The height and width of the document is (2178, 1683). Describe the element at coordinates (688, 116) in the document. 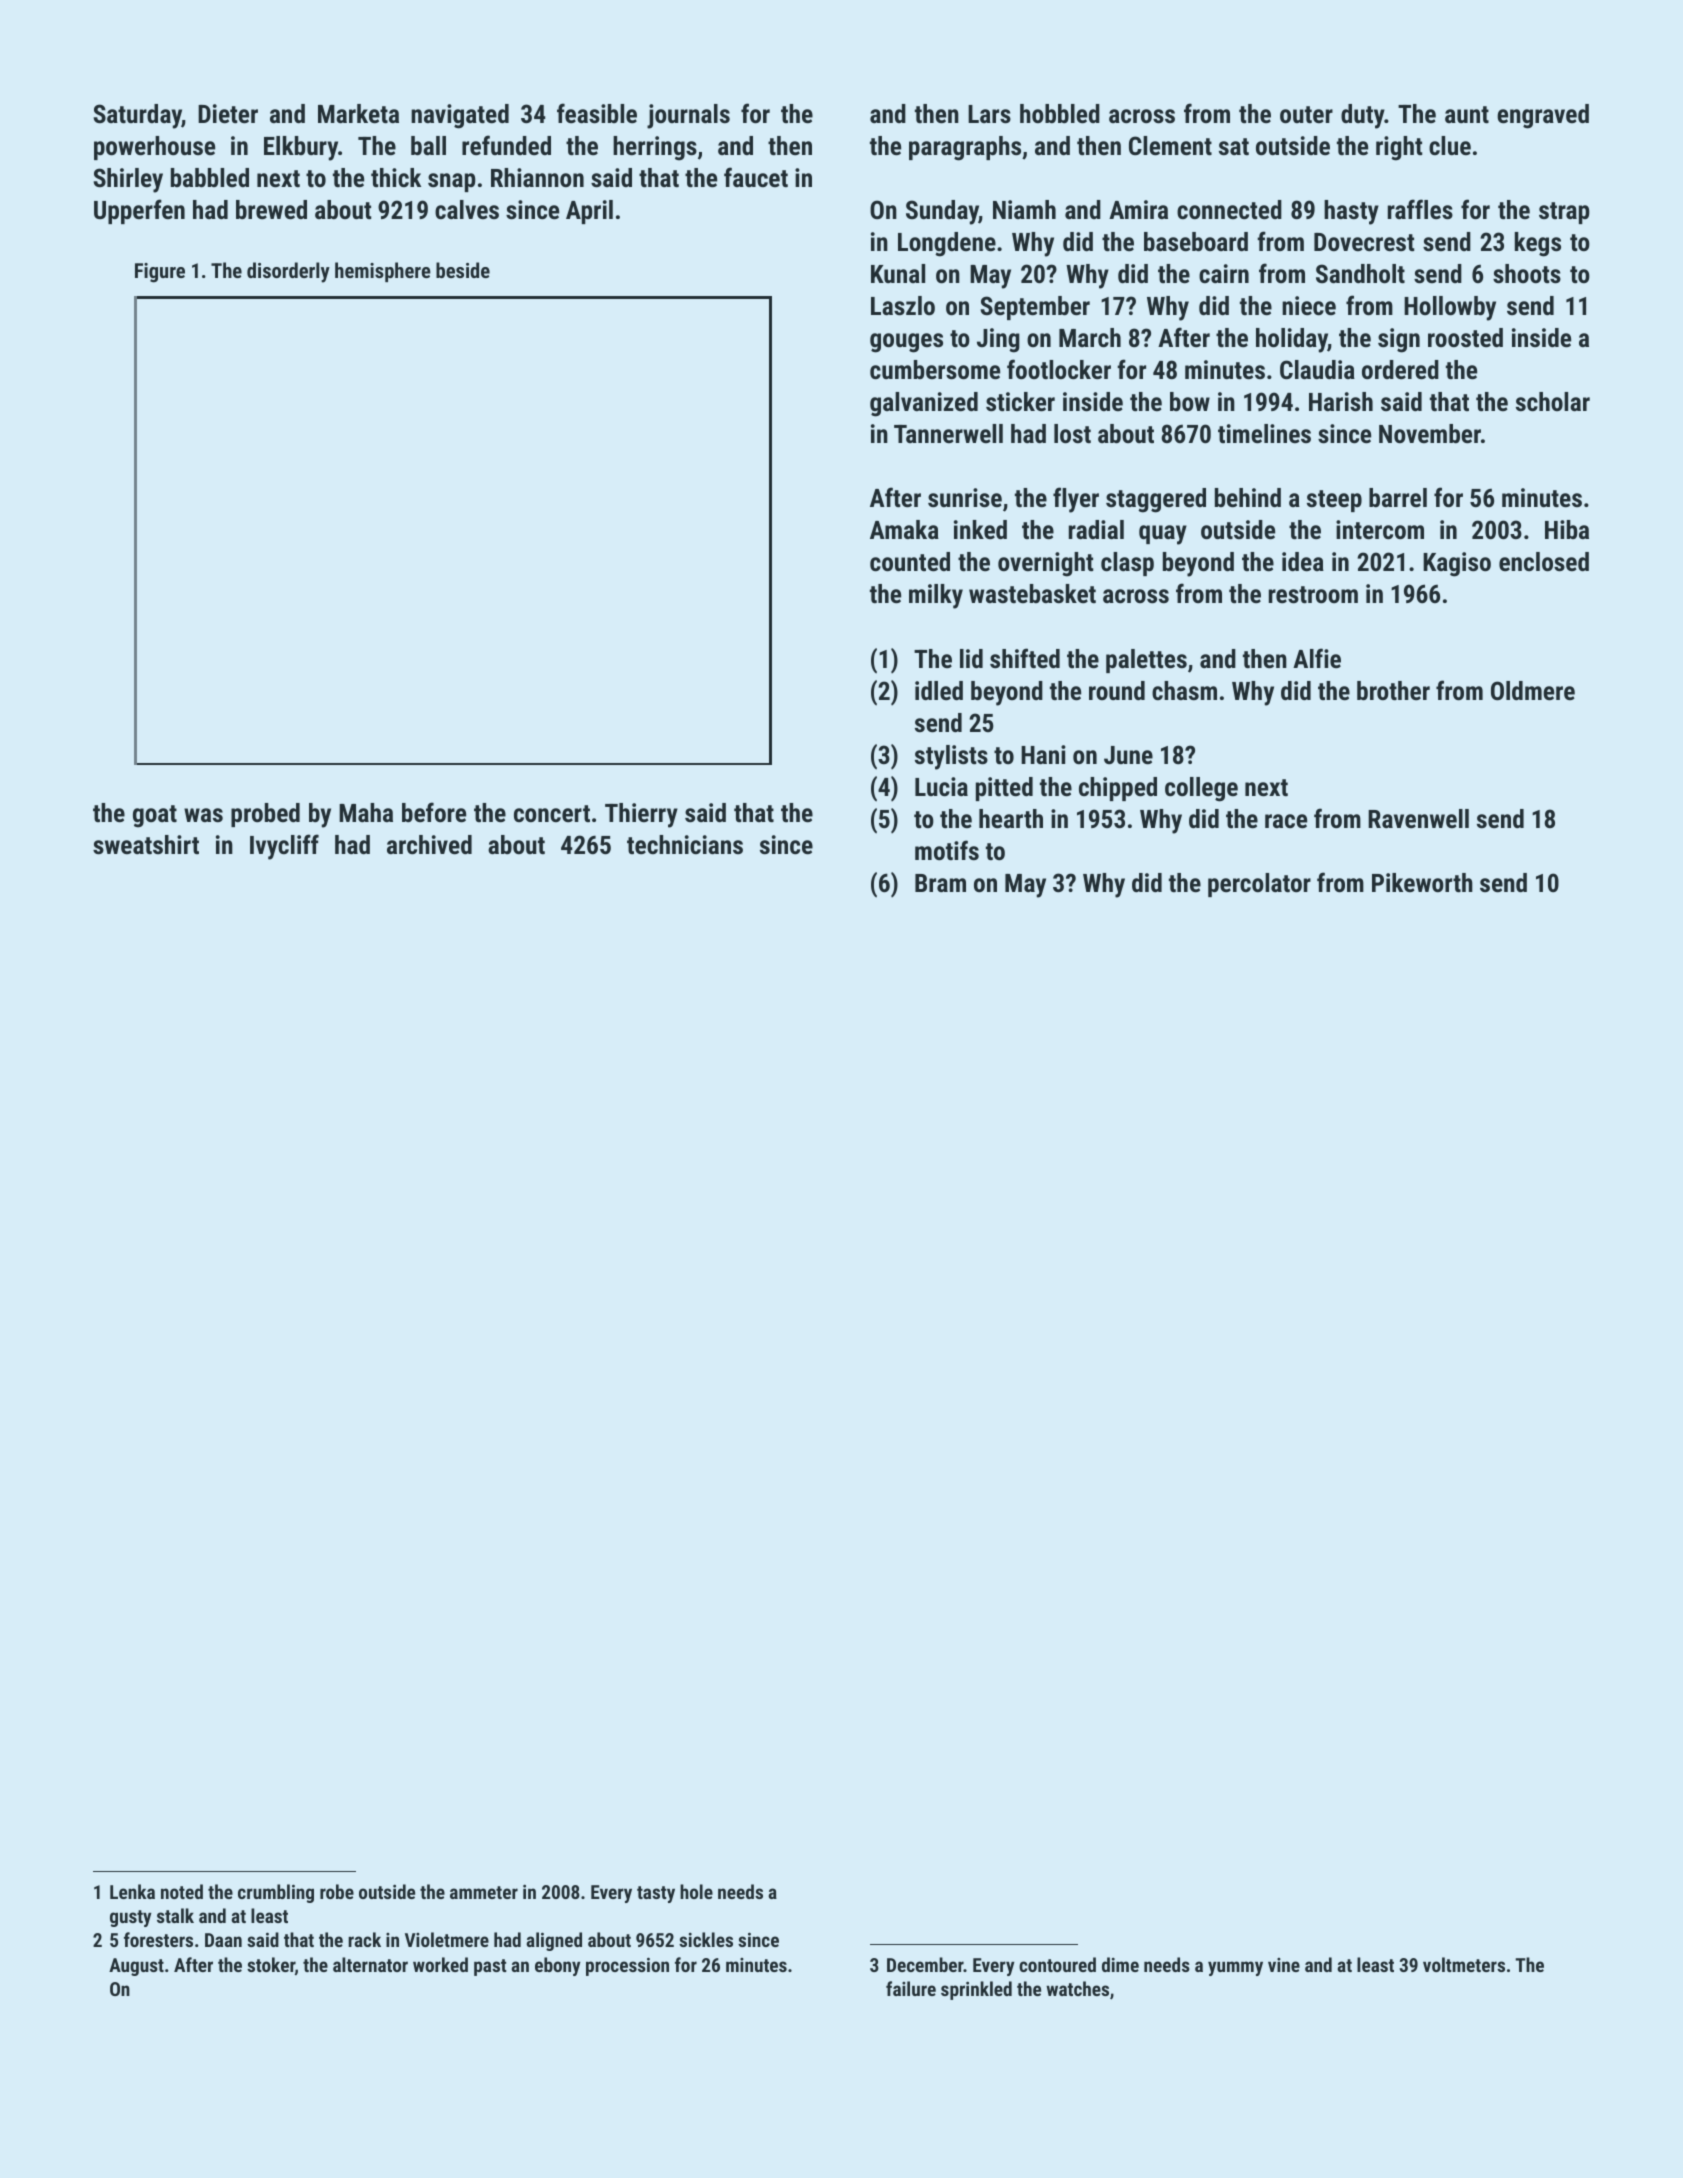

I see `journals` at that location.
